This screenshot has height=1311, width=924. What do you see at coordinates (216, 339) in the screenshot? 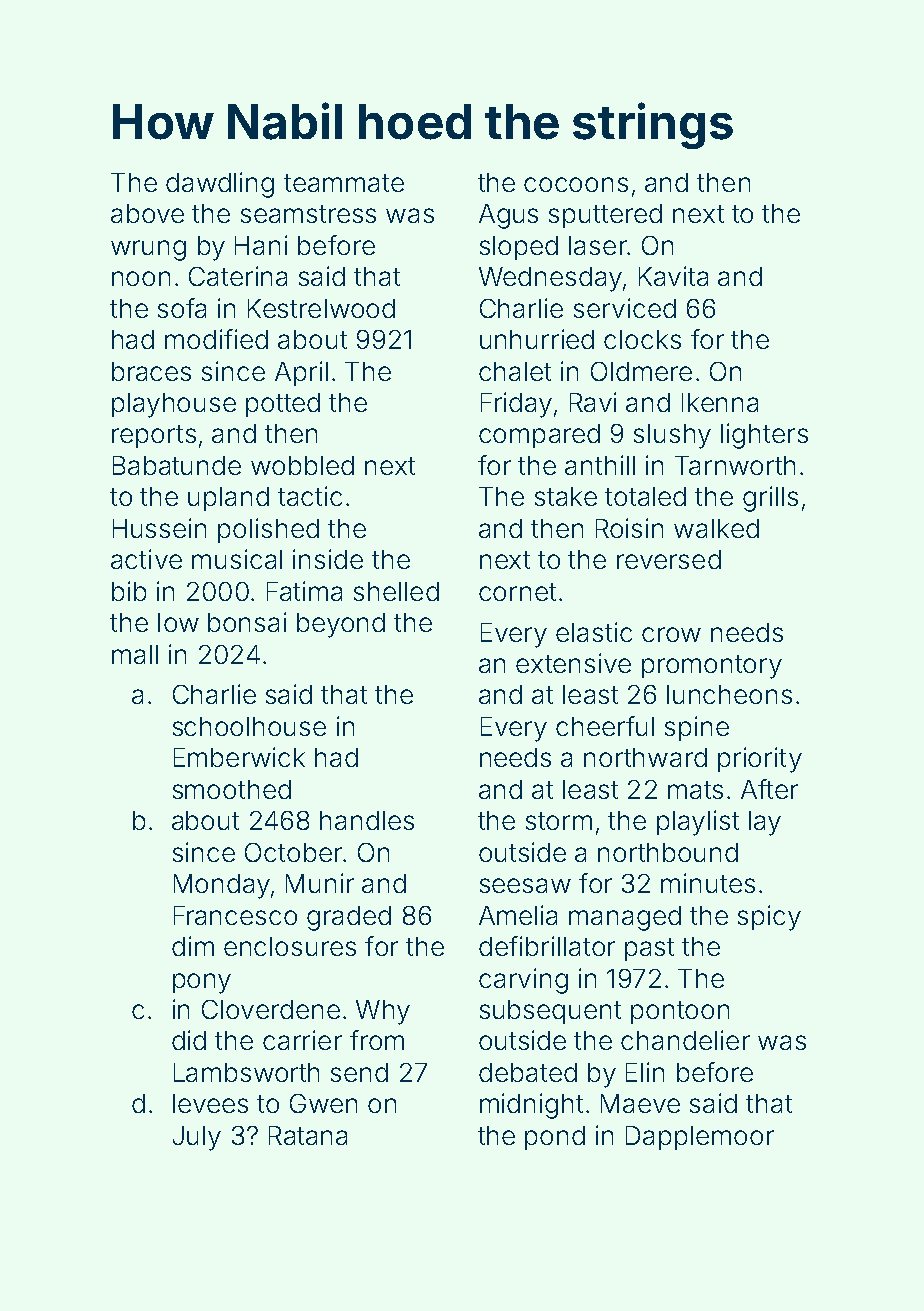
I see `modified` at bounding box center [216, 339].
